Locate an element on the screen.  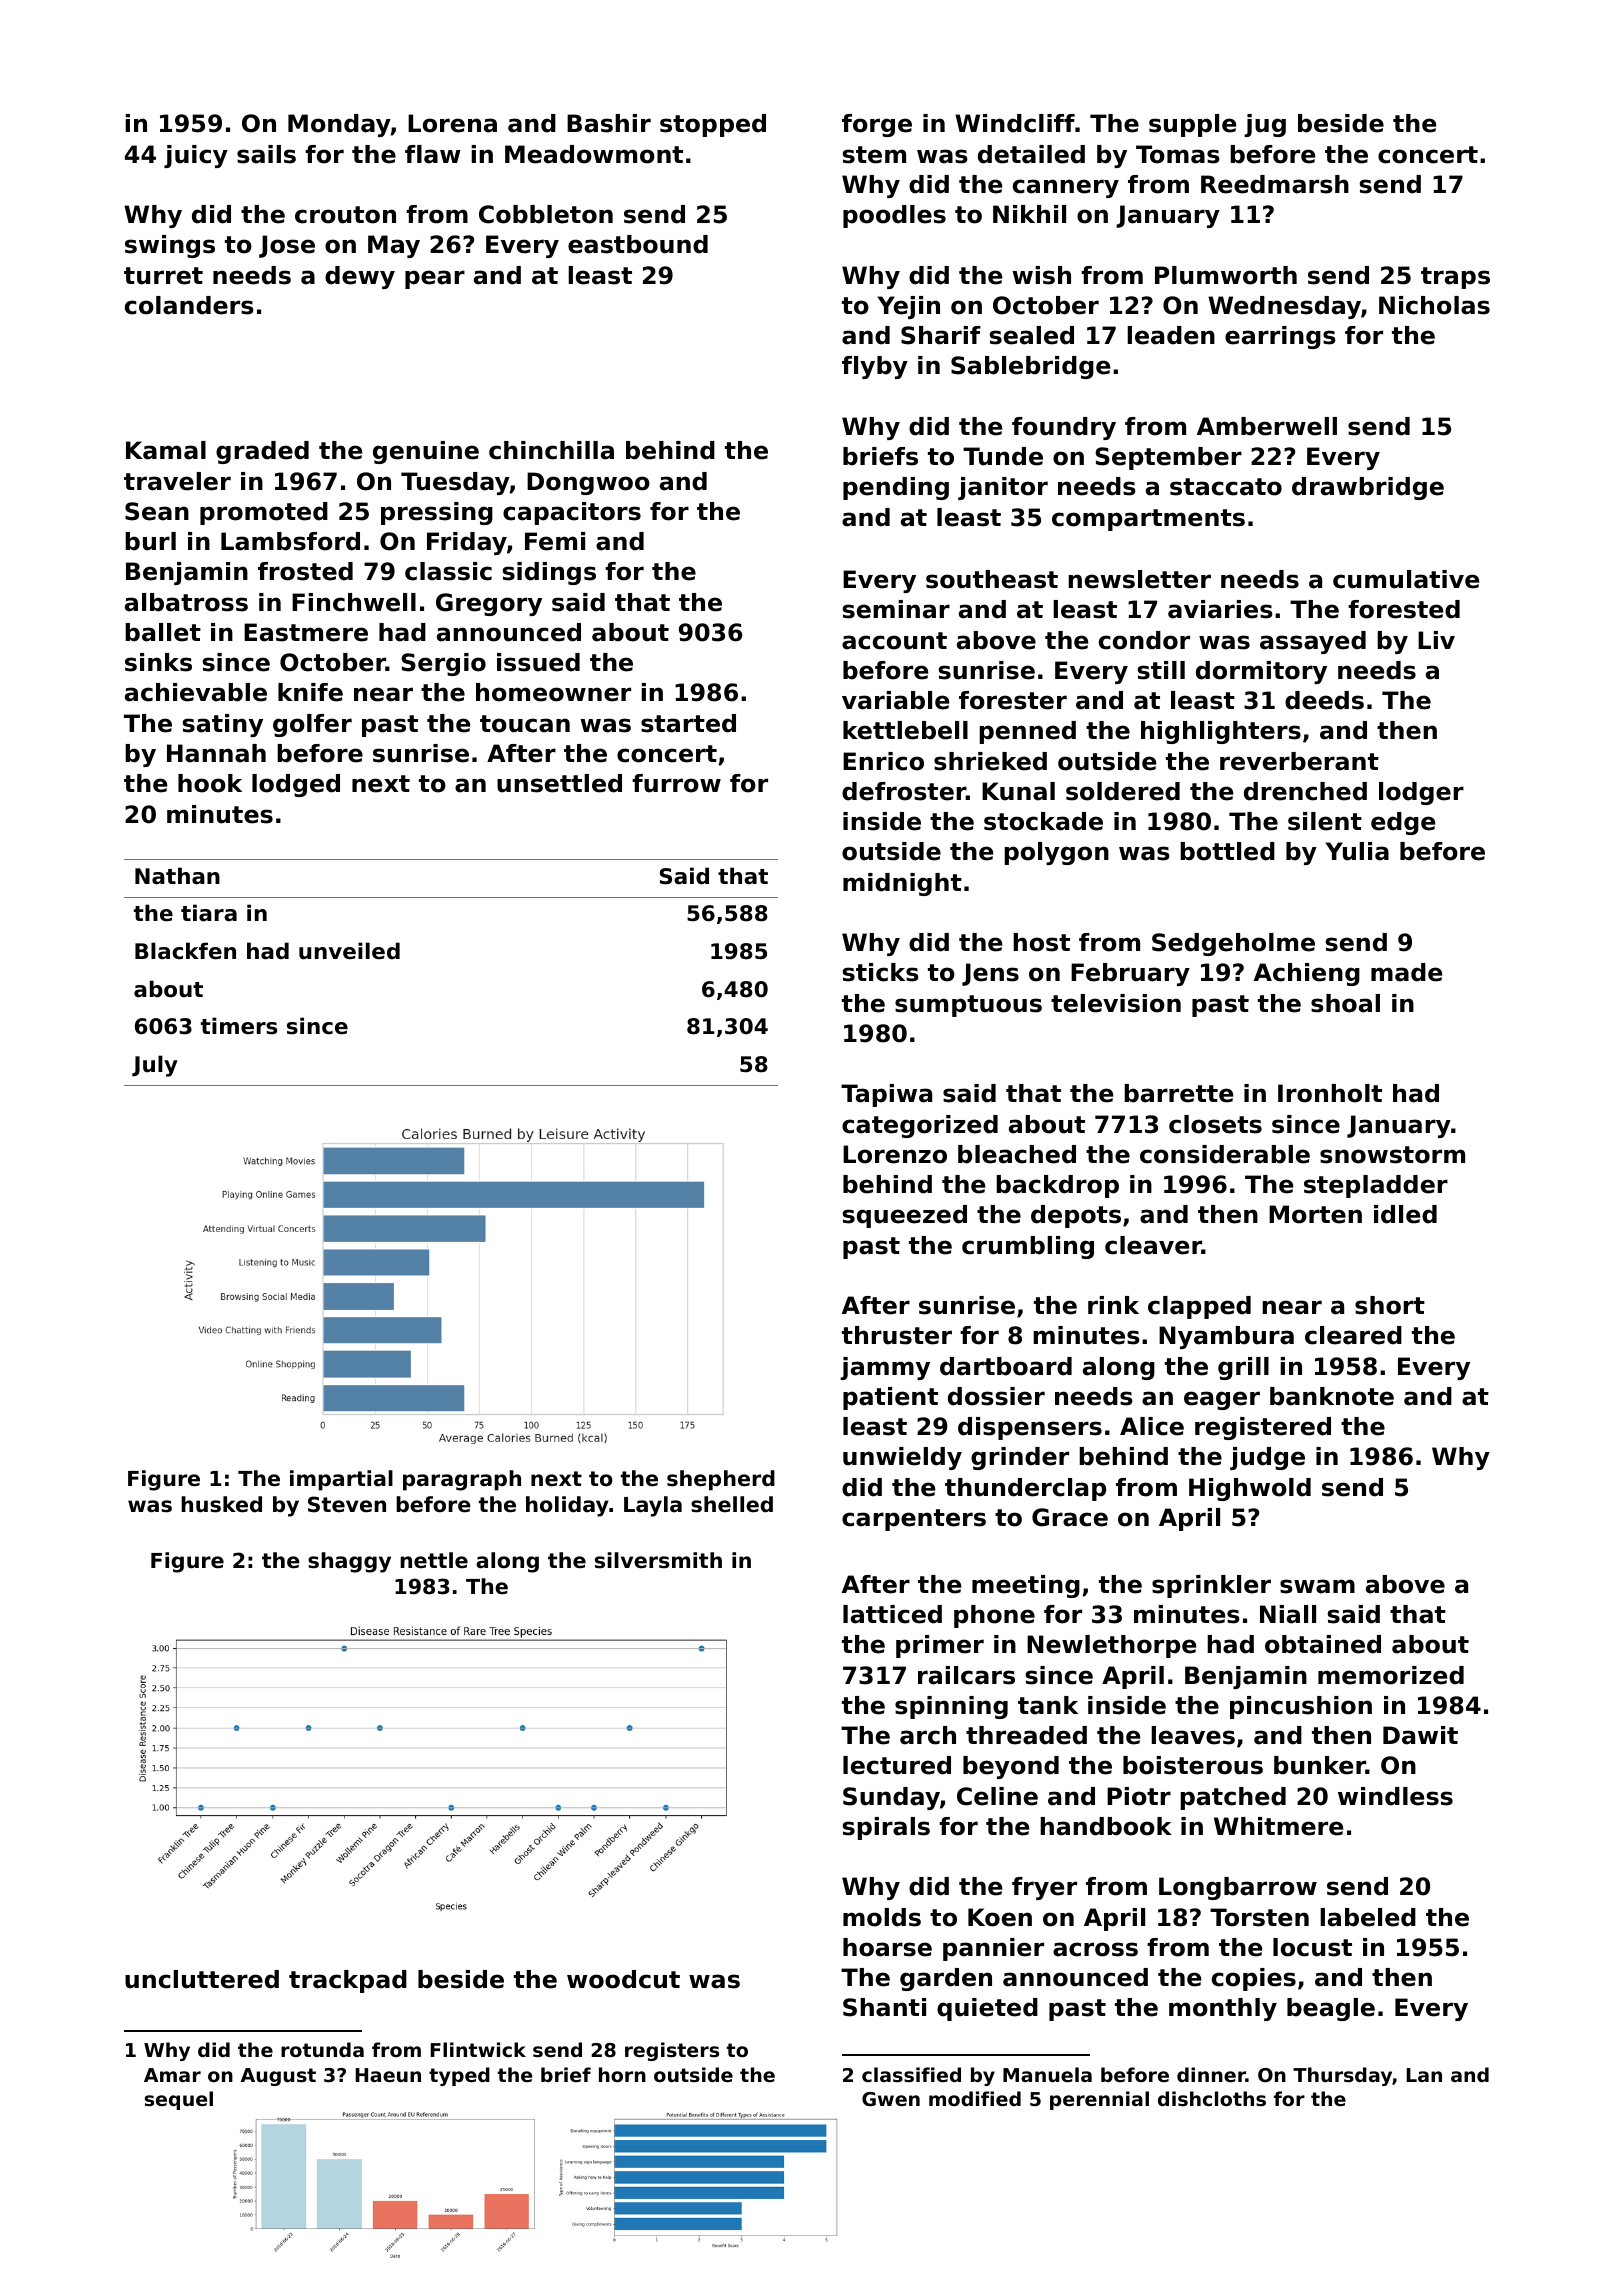
trackpad is located at coordinates (348, 1981).
